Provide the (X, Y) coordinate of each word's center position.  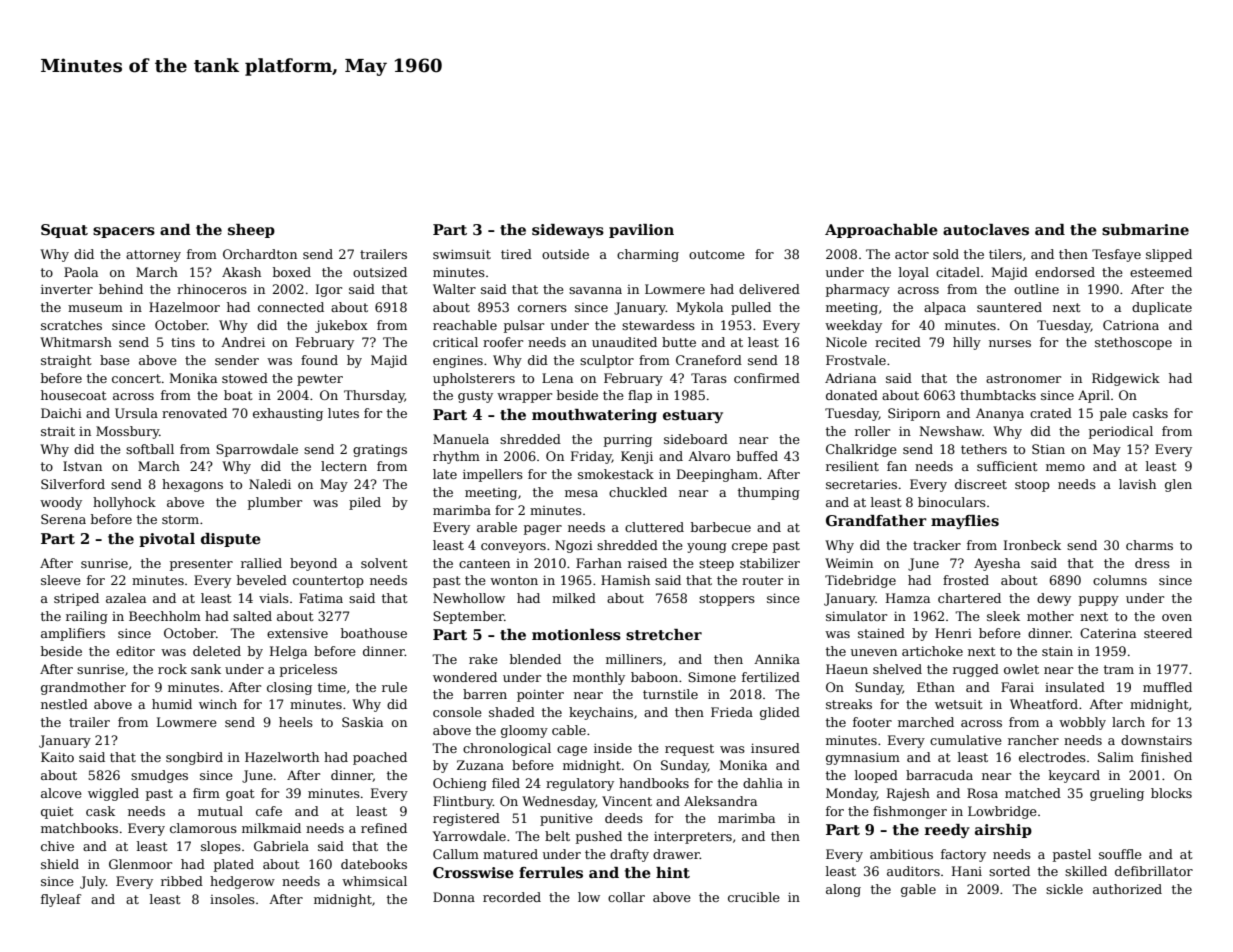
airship (1003, 831)
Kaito (57, 757)
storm (180, 519)
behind (121, 289)
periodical (1121, 432)
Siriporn (914, 414)
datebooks (374, 864)
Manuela (461, 439)
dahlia (763, 783)
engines (458, 361)
